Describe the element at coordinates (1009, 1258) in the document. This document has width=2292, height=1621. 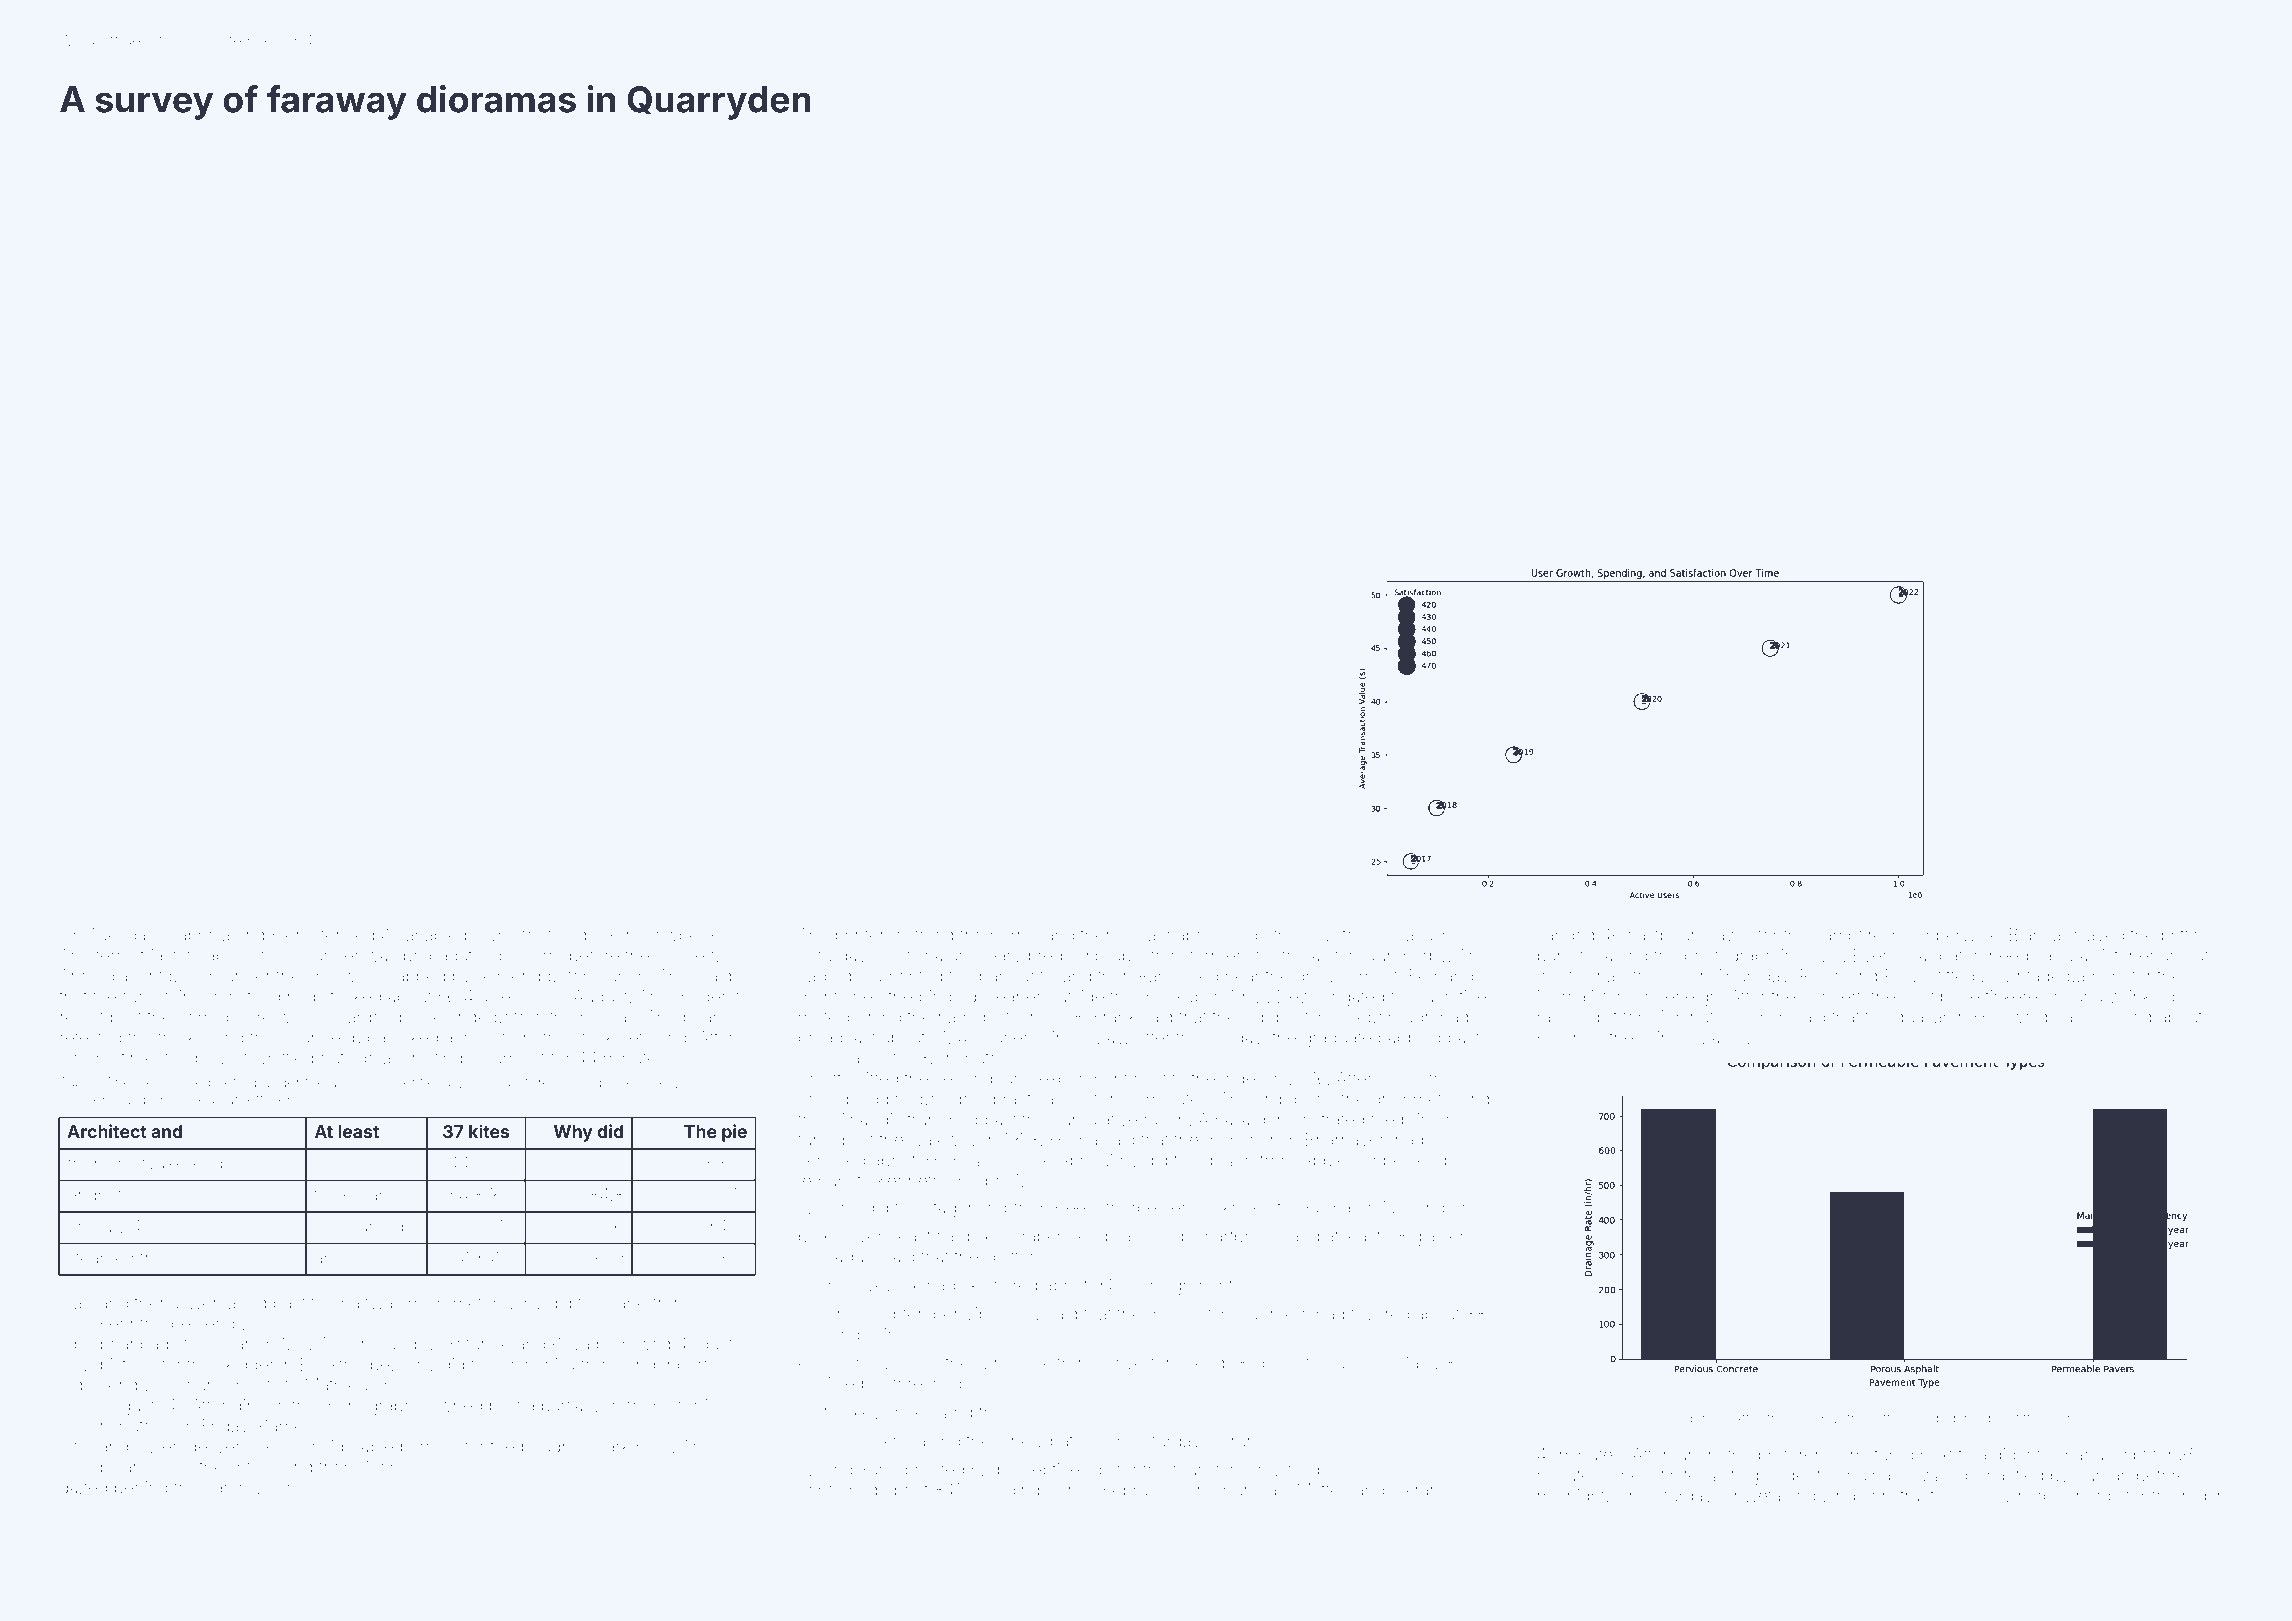
I see `splitter` at that location.
